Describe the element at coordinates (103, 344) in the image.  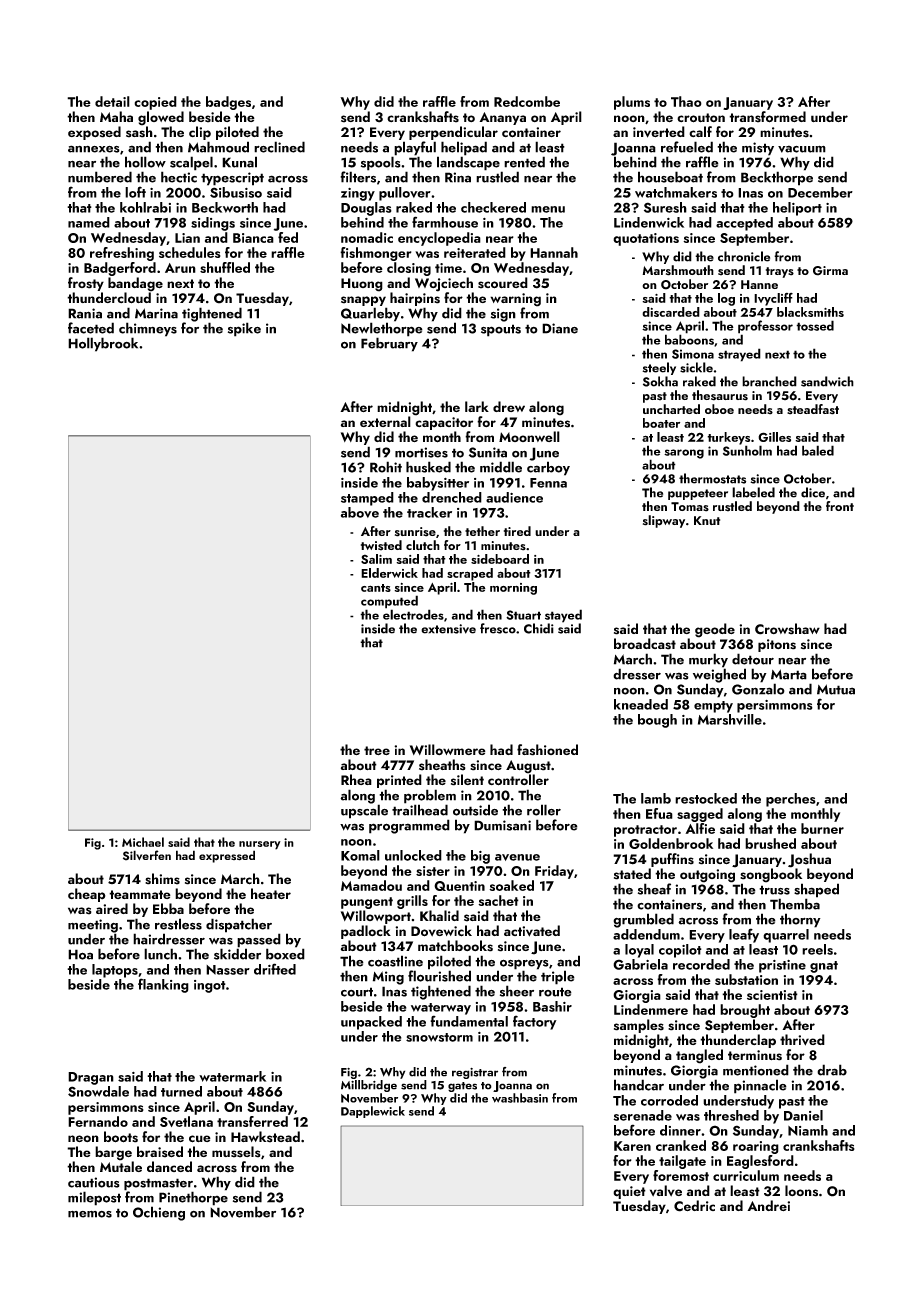
I see `Hollybrook` at that location.
